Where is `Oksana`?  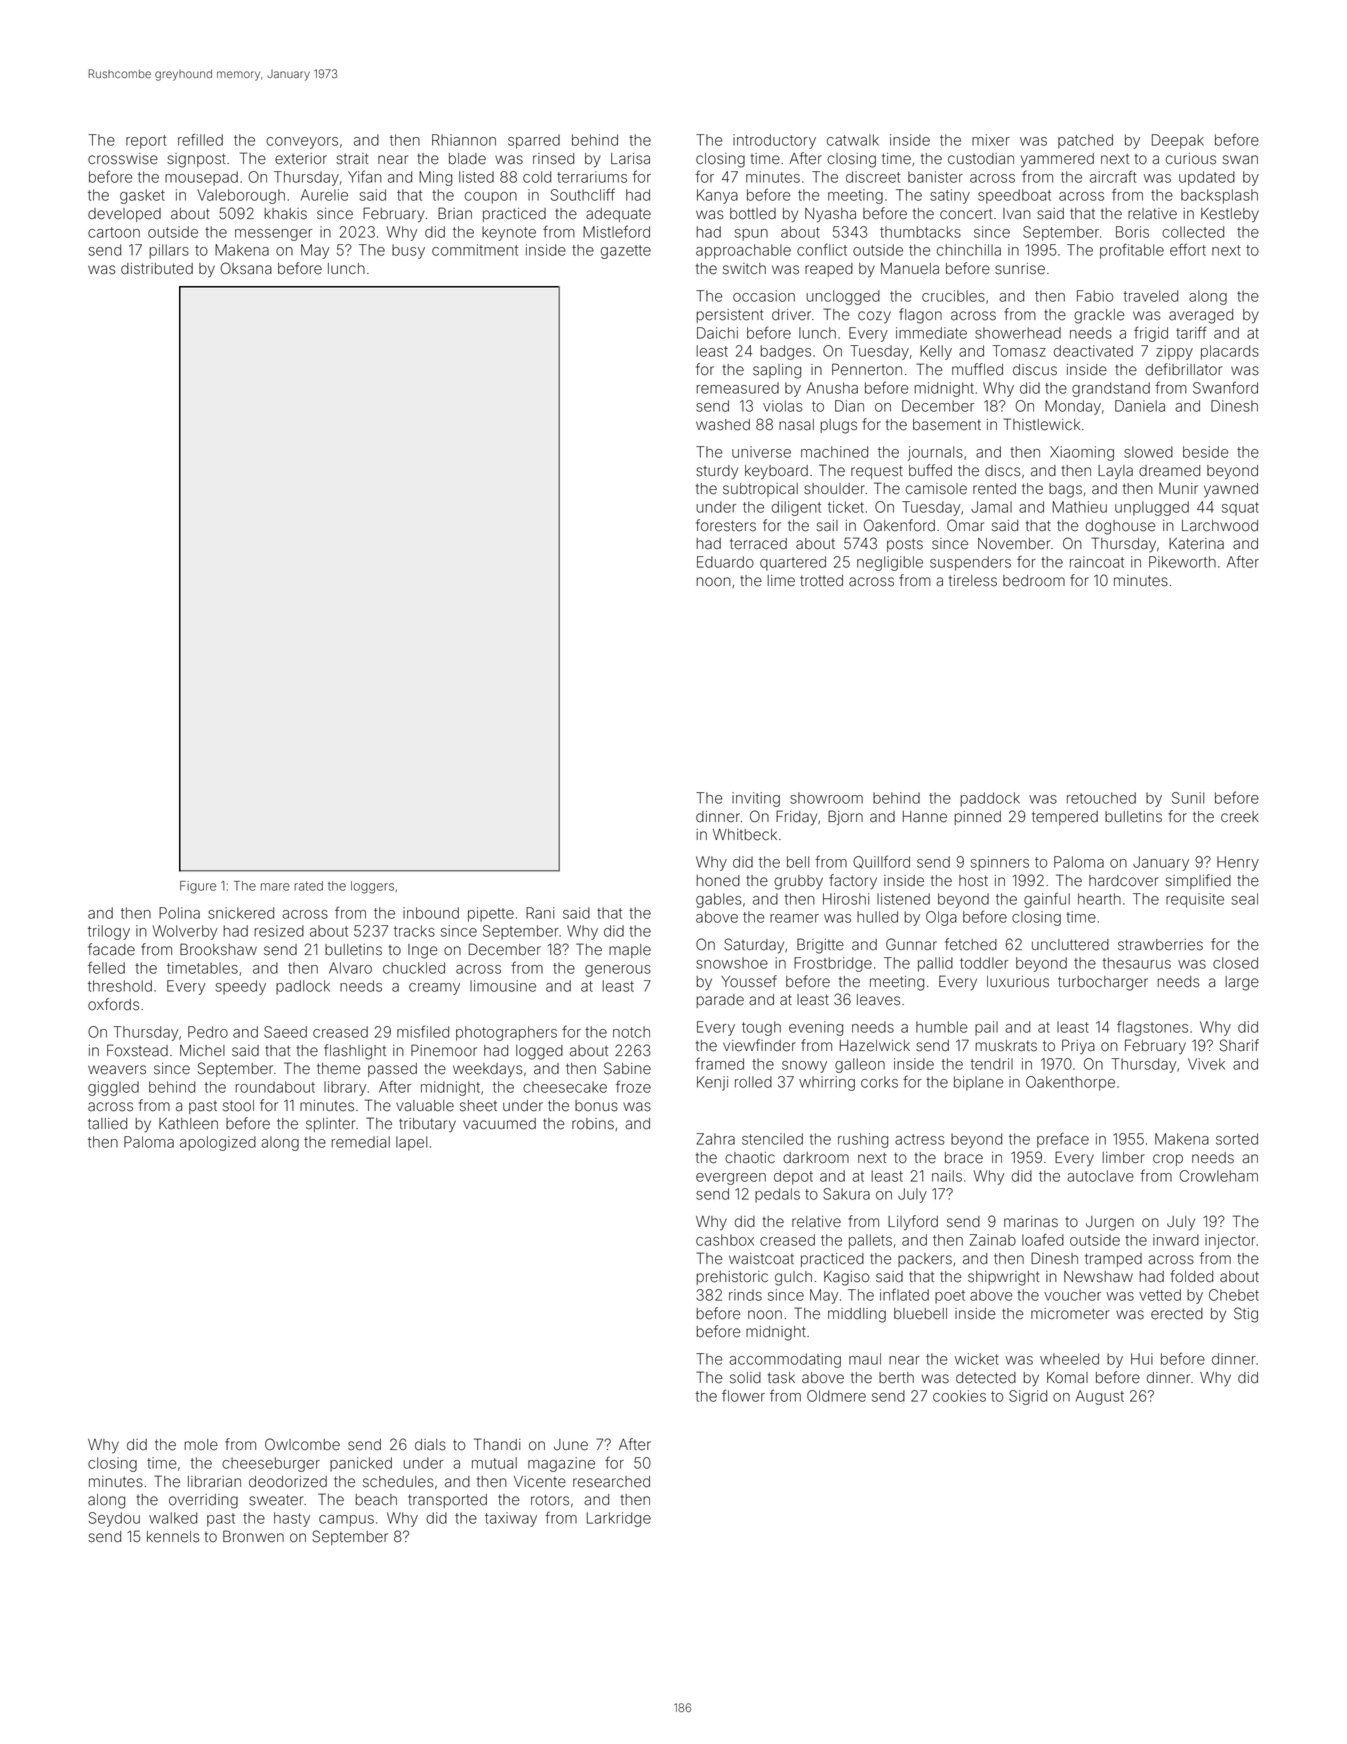 Oksana is located at coordinates (246, 268).
